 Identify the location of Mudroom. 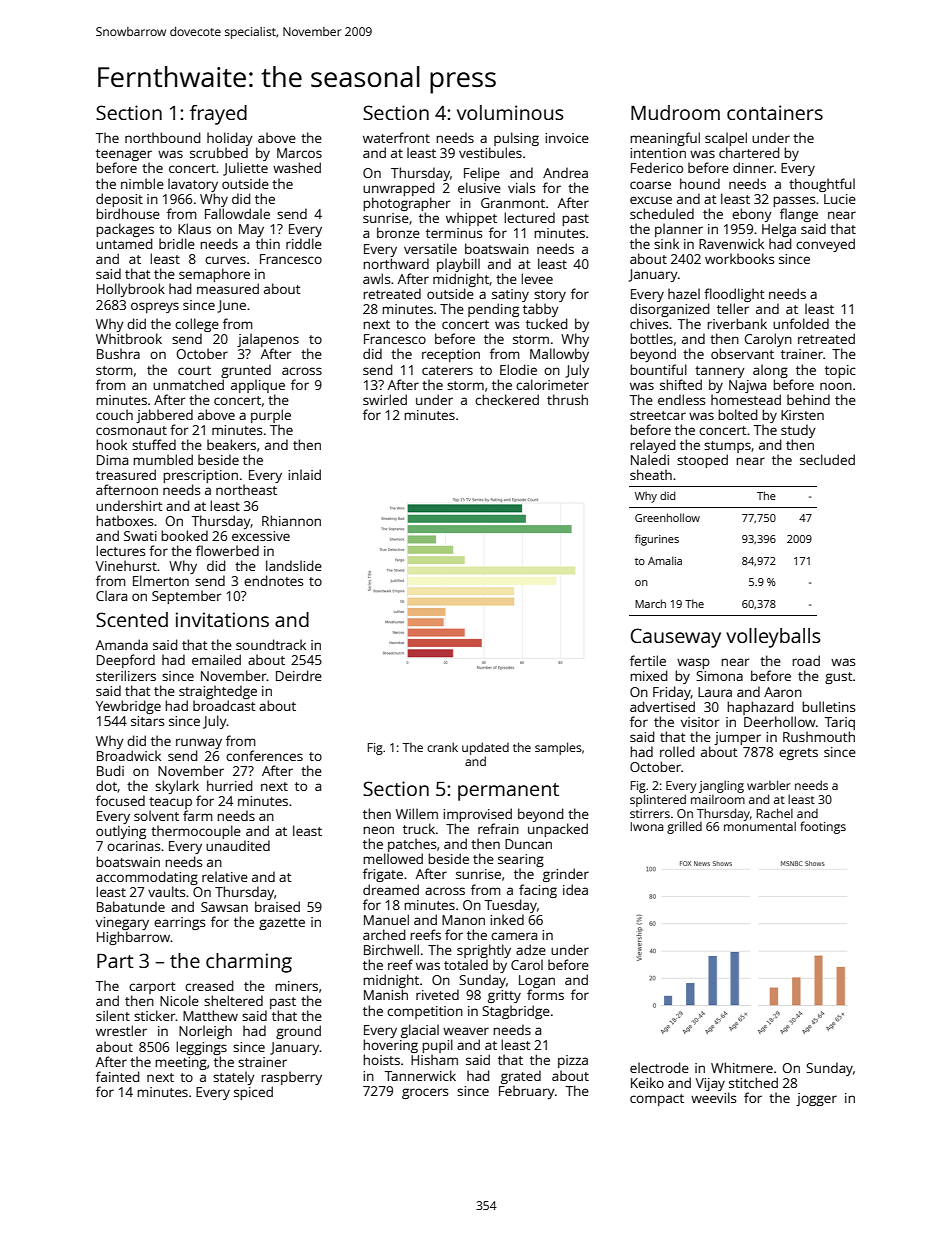
(675, 112).
